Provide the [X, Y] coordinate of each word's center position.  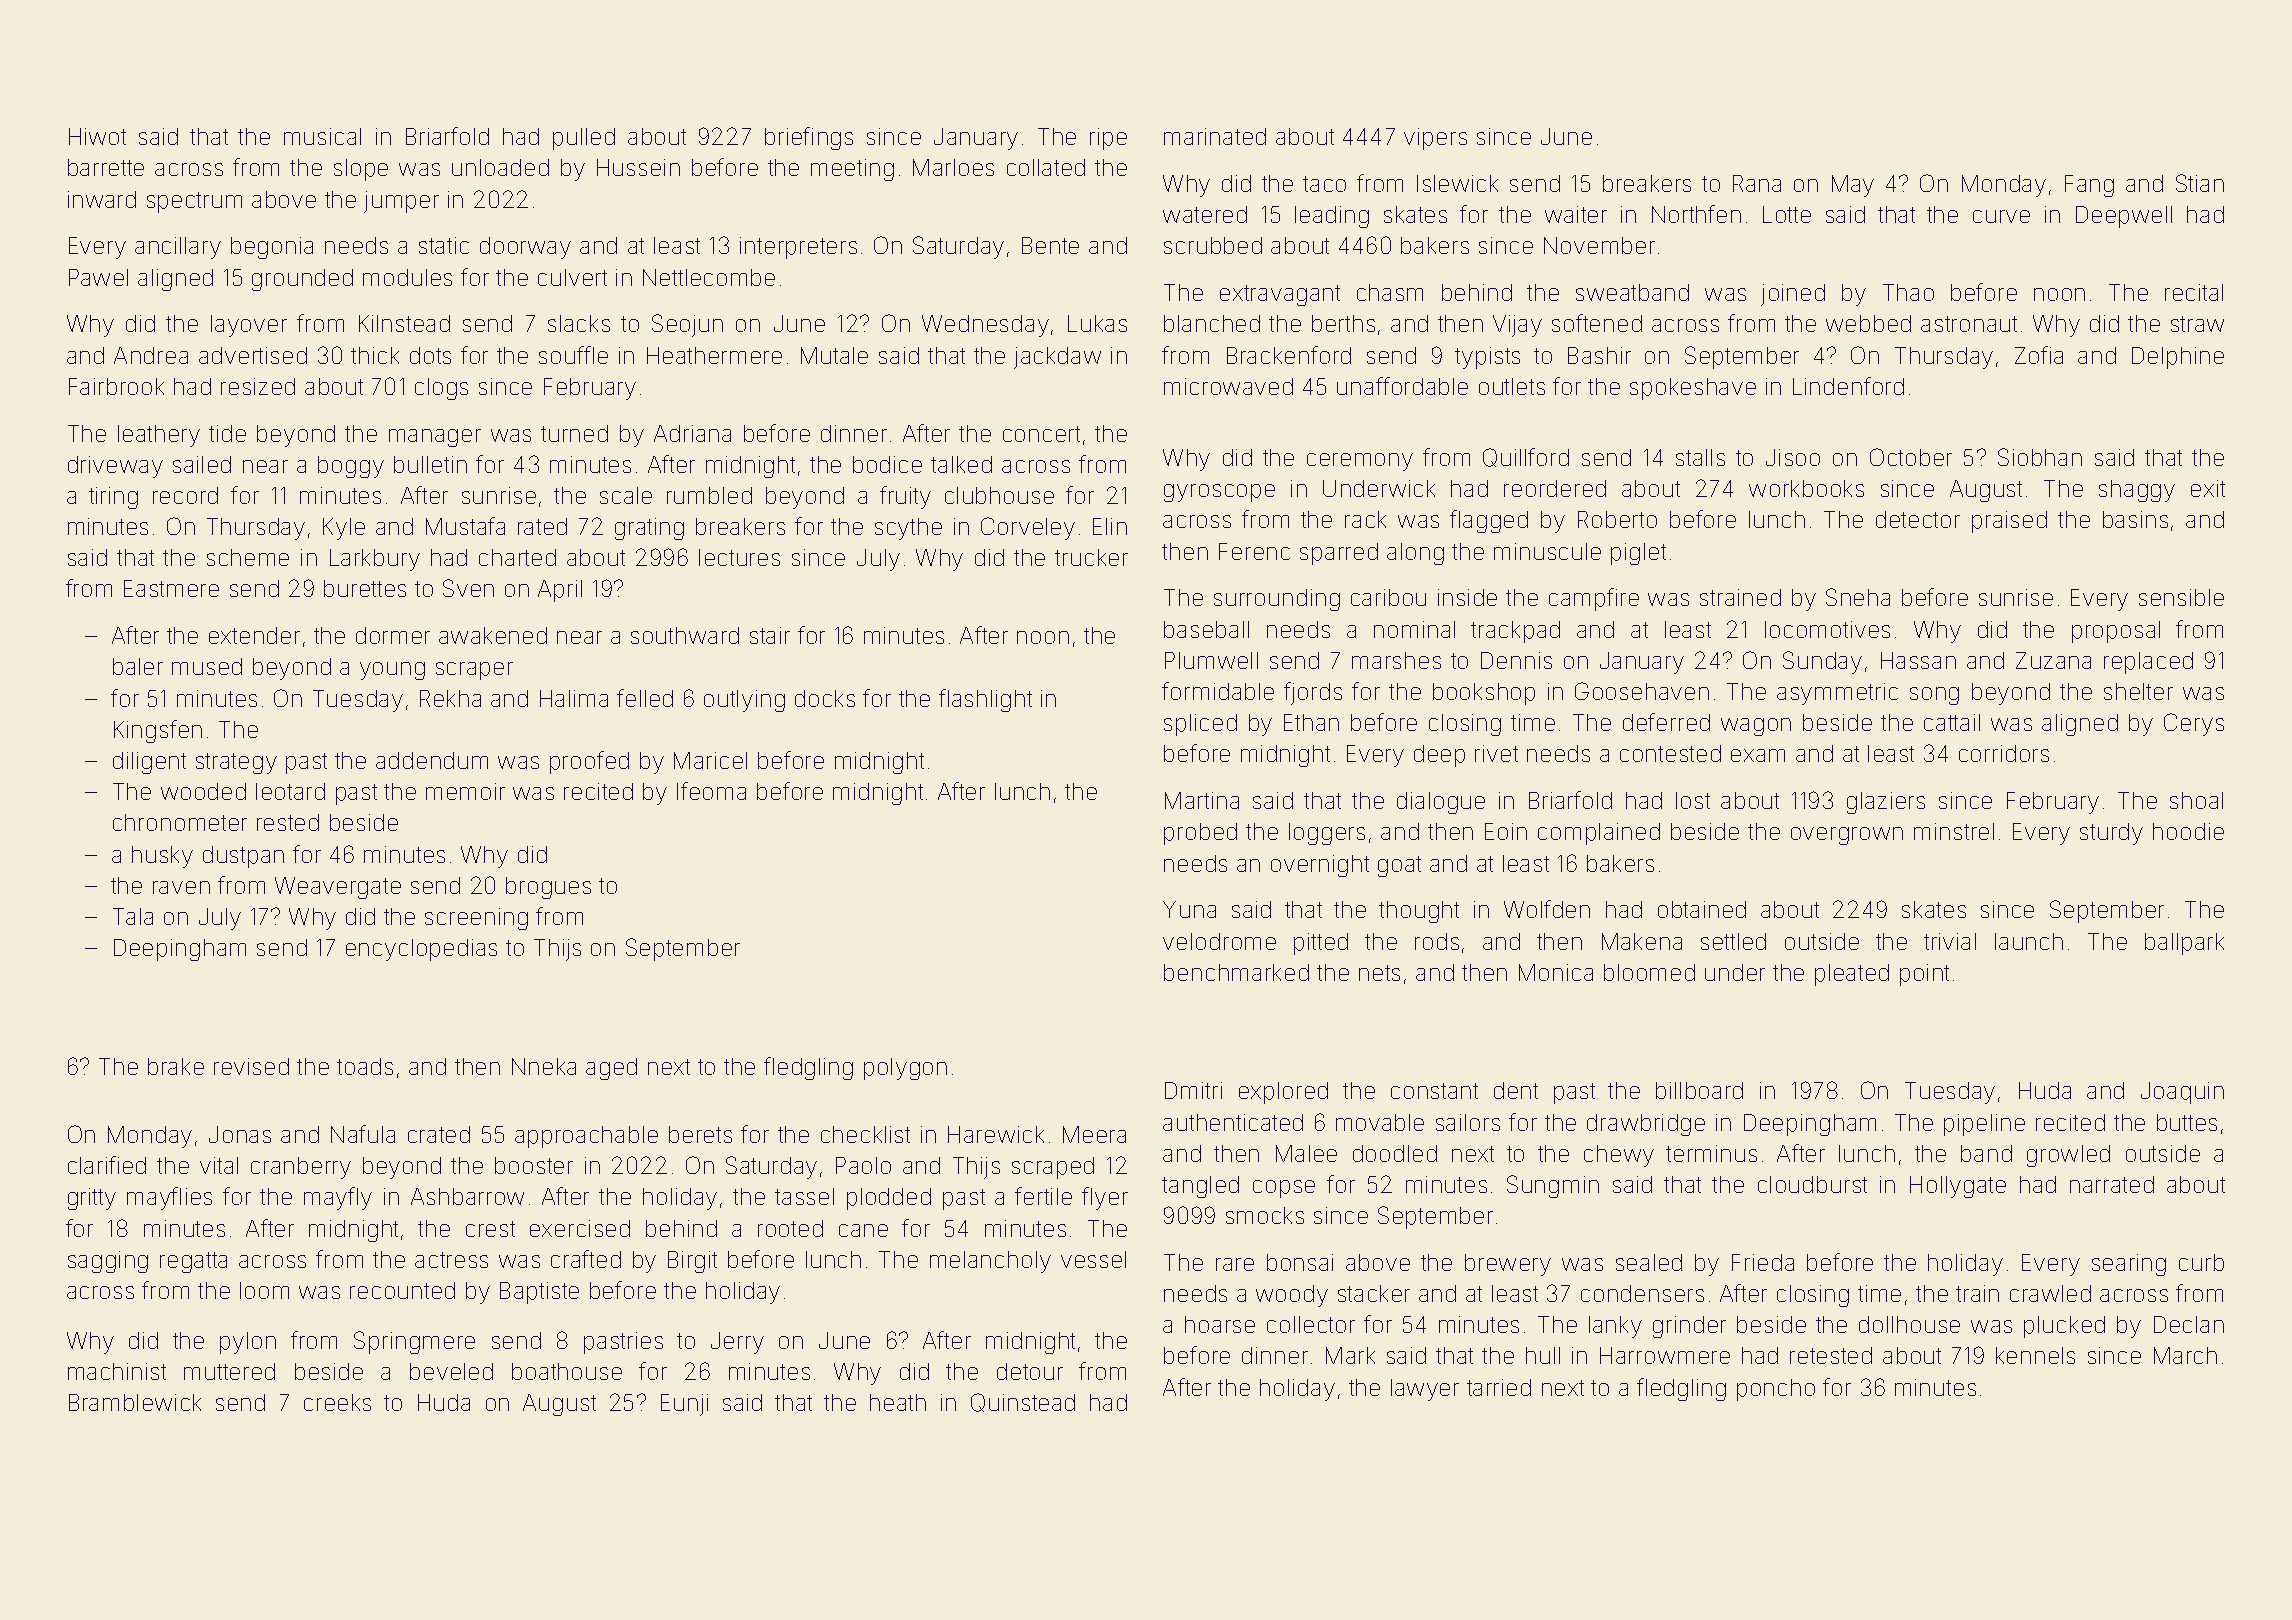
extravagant [1280, 295]
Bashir [1599, 355]
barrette [106, 167]
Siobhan [2040, 457]
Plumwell [1211, 660]
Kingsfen [158, 731]
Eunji [684, 1405]
